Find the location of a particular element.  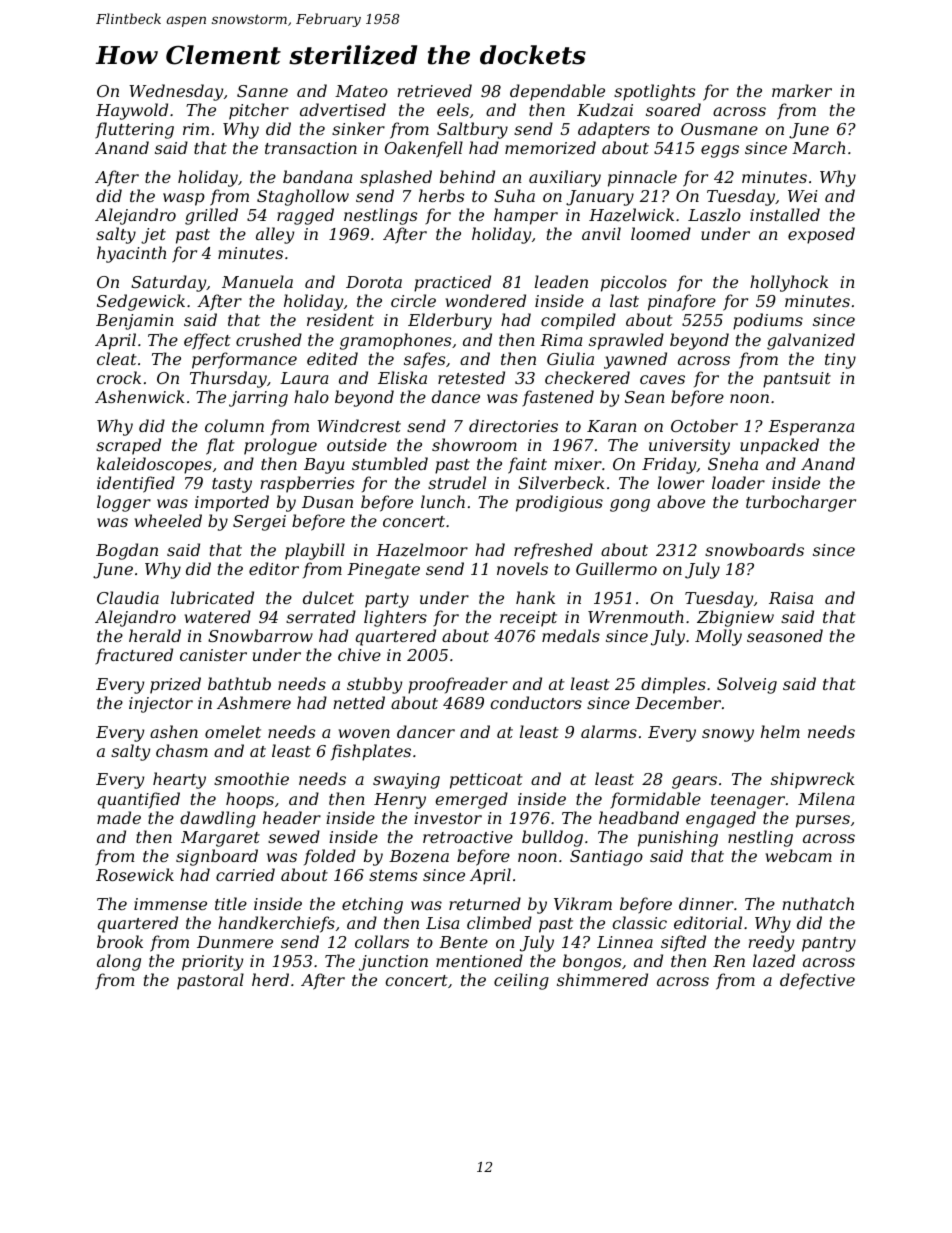

installed is located at coordinates (785, 214).
